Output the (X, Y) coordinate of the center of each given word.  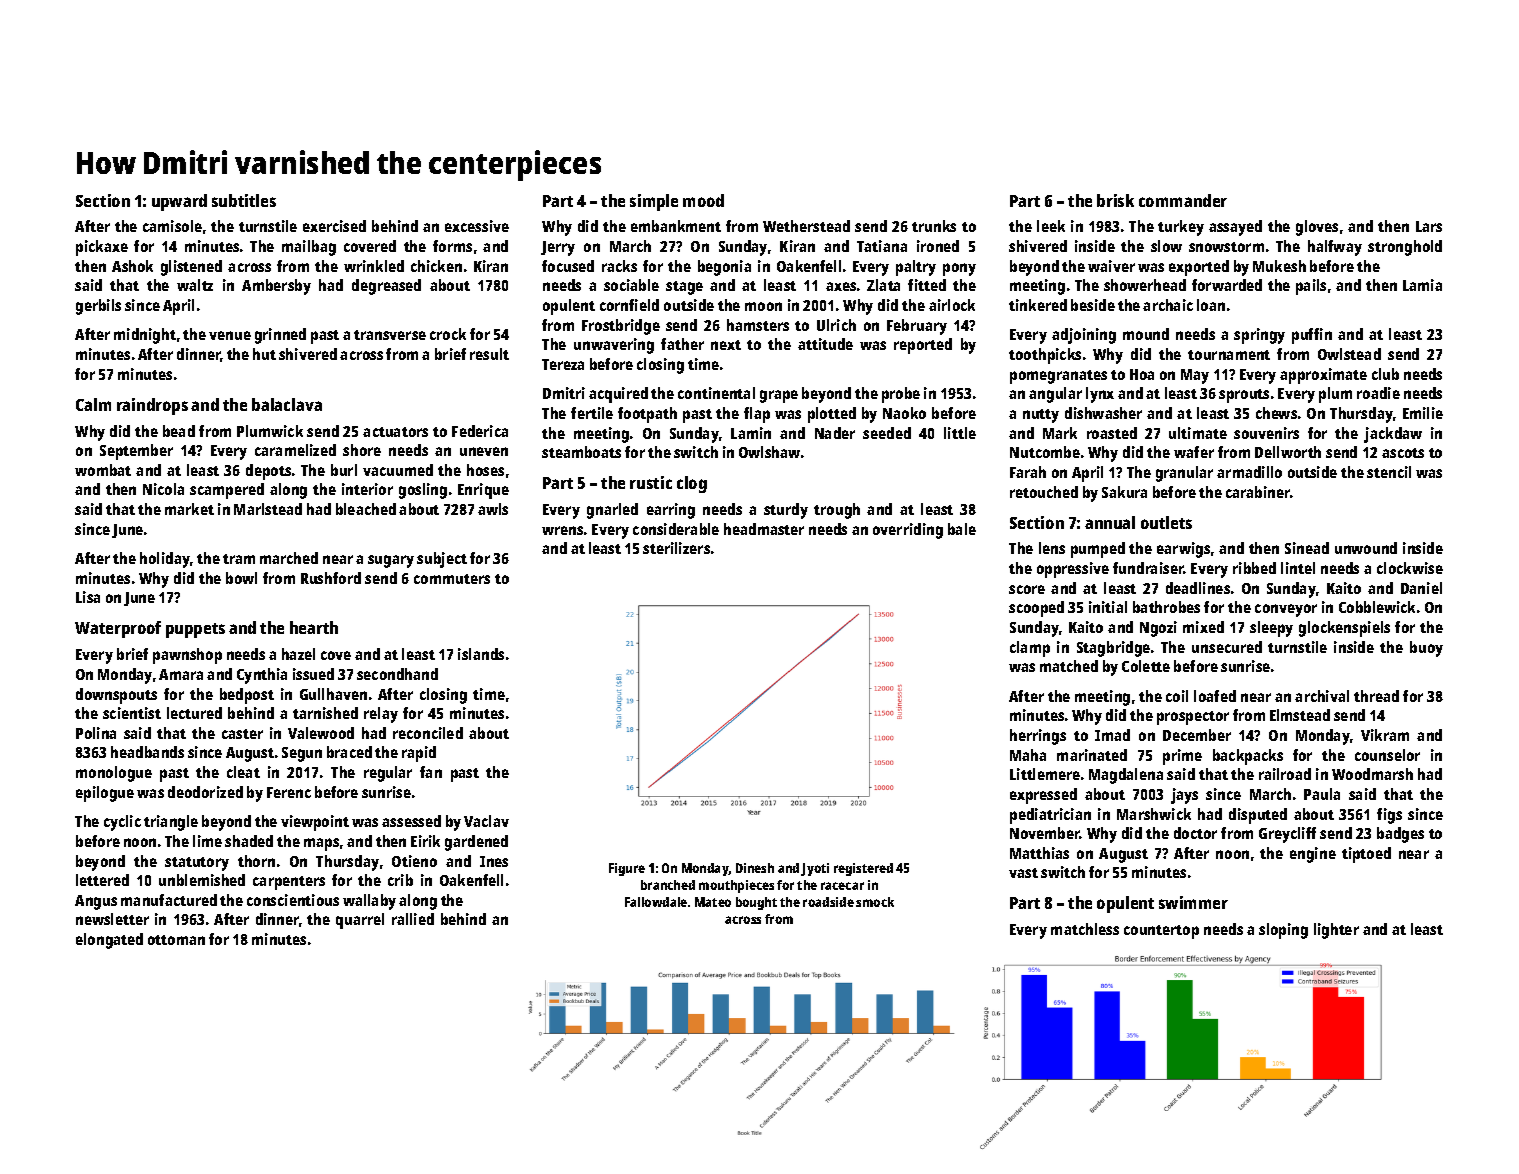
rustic (651, 482)
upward (179, 202)
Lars (1429, 226)
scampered (227, 491)
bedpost (247, 696)
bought (756, 903)
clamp (1030, 649)
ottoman (176, 940)
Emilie (1423, 413)
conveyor (1286, 610)
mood (703, 200)
